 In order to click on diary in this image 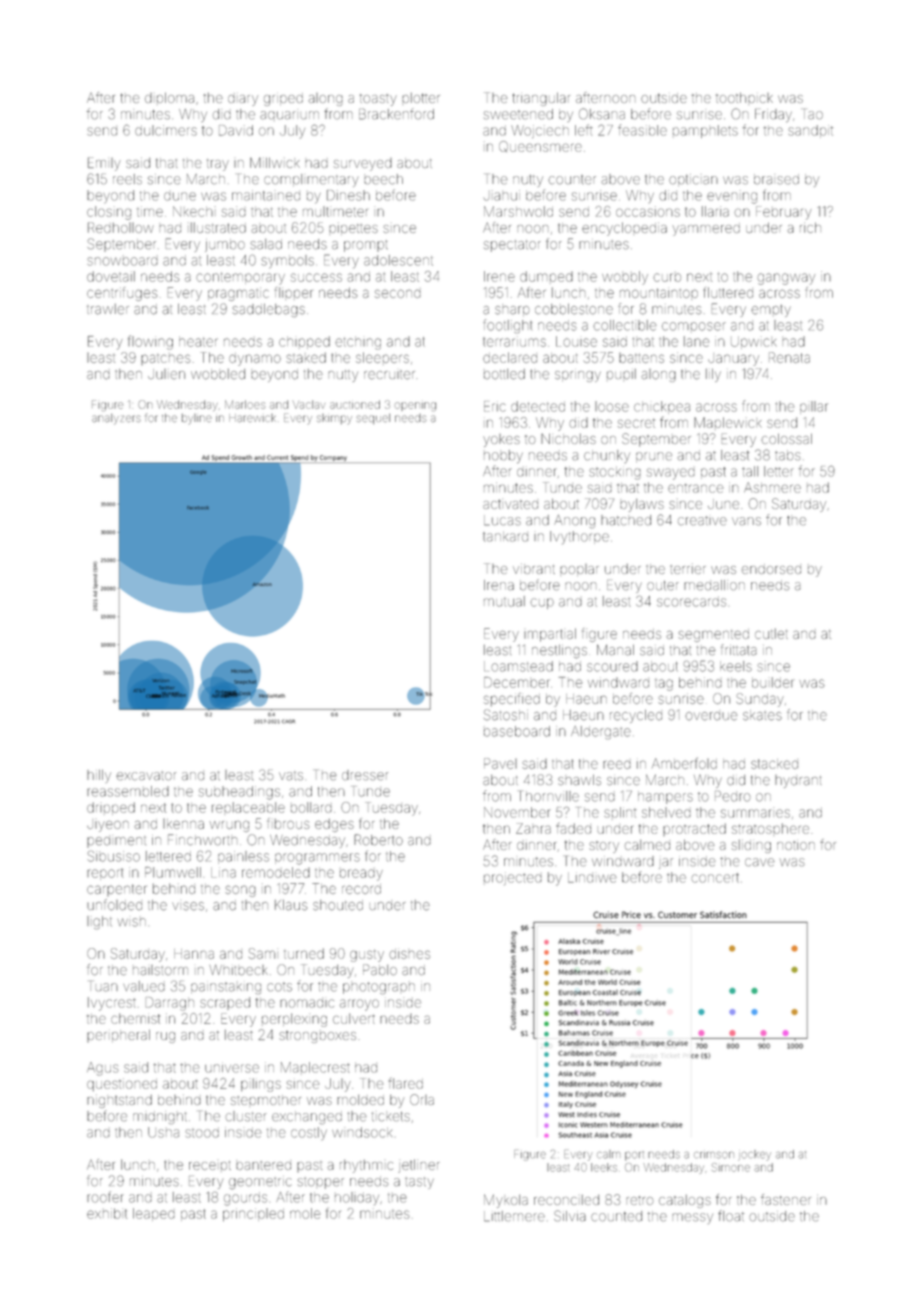, I will do `click(243, 100)`.
